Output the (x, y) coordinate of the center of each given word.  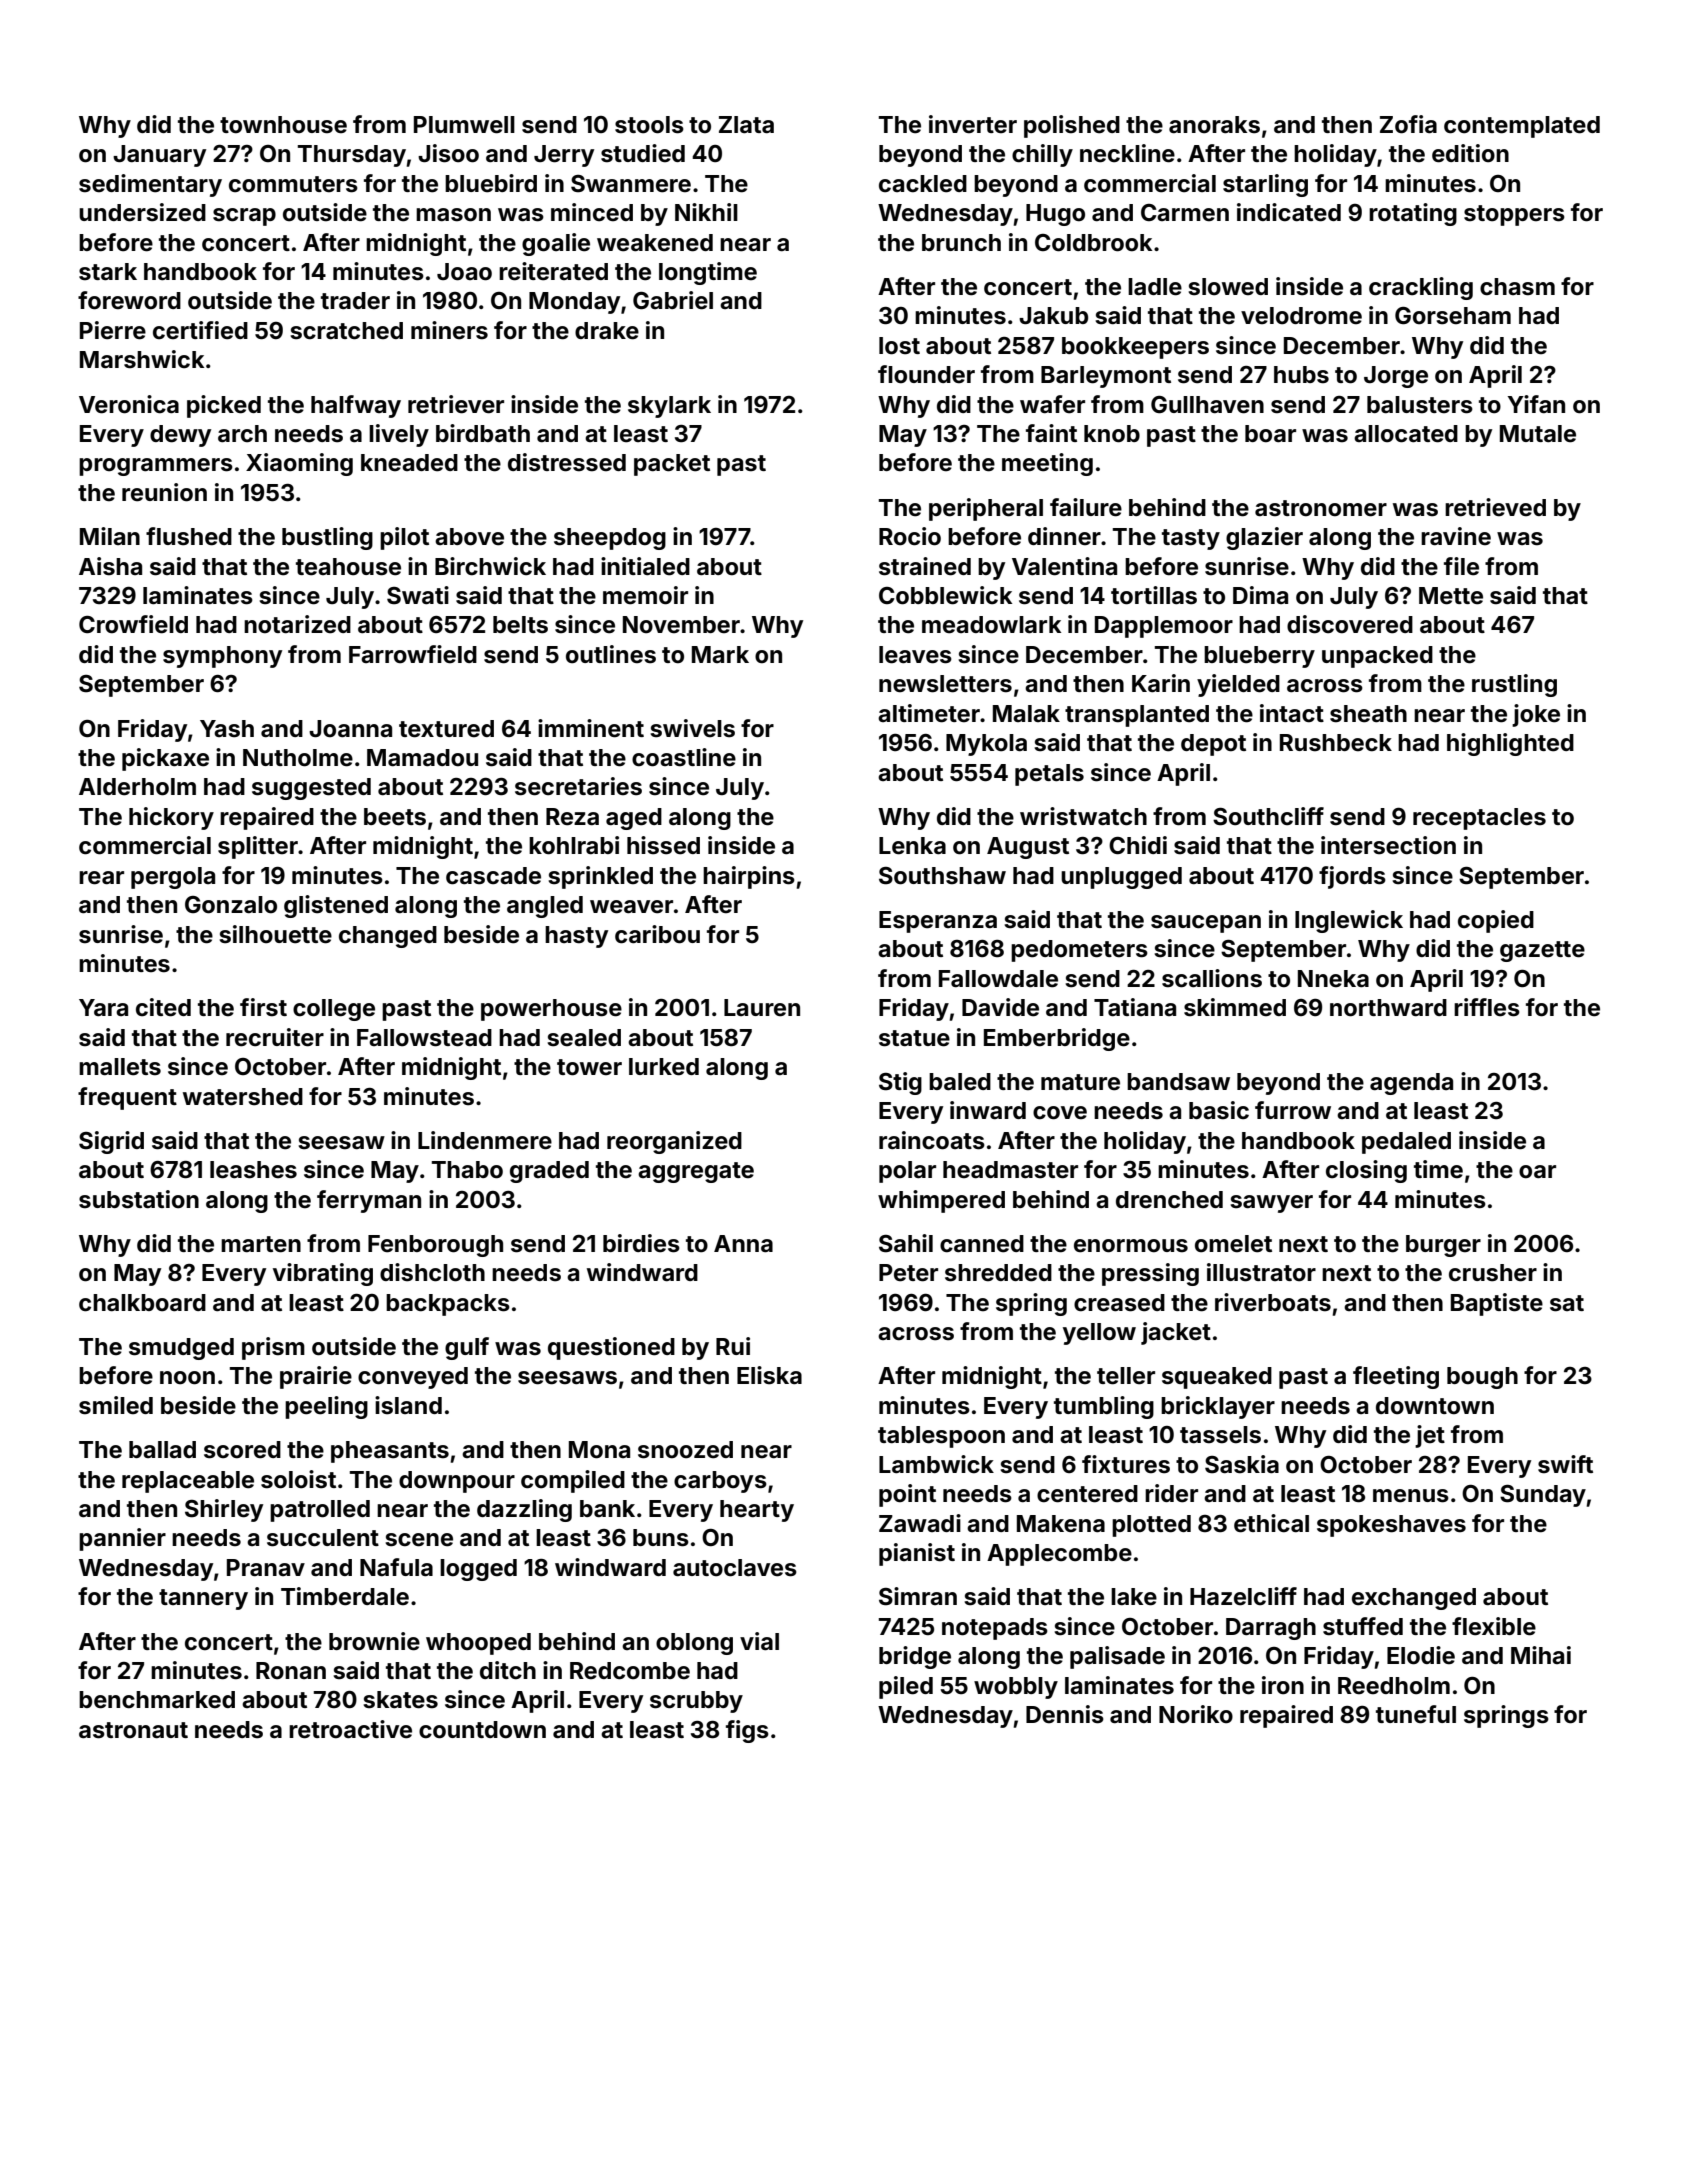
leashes (253, 1170)
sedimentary (150, 185)
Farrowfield (413, 654)
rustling (1514, 685)
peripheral (986, 509)
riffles (1487, 1007)
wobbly (1016, 1688)
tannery (203, 1599)
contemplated (1522, 127)
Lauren (762, 1008)
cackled (923, 184)
